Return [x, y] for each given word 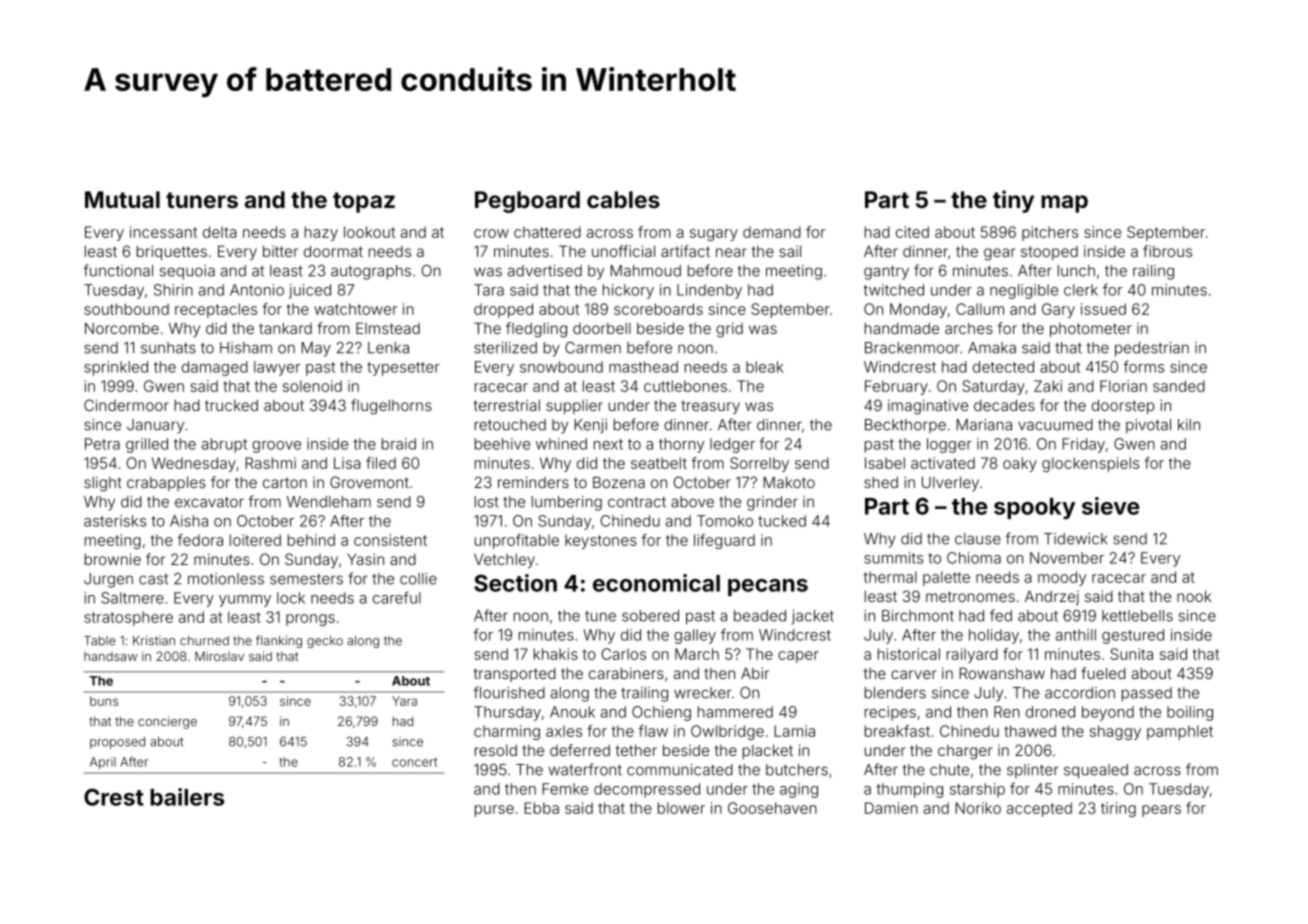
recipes [890, 713]
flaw [653, 731]
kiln [1189, 424]
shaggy [1115, 732]
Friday [1083, 445]
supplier [574, 406]
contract [637, 502]
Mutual [122, 199]
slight [103, 484]
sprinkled [116, 368]
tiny [1013, 201]
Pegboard [527, 202]
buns [104, 701]
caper [798, 657]
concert [414, 762]
